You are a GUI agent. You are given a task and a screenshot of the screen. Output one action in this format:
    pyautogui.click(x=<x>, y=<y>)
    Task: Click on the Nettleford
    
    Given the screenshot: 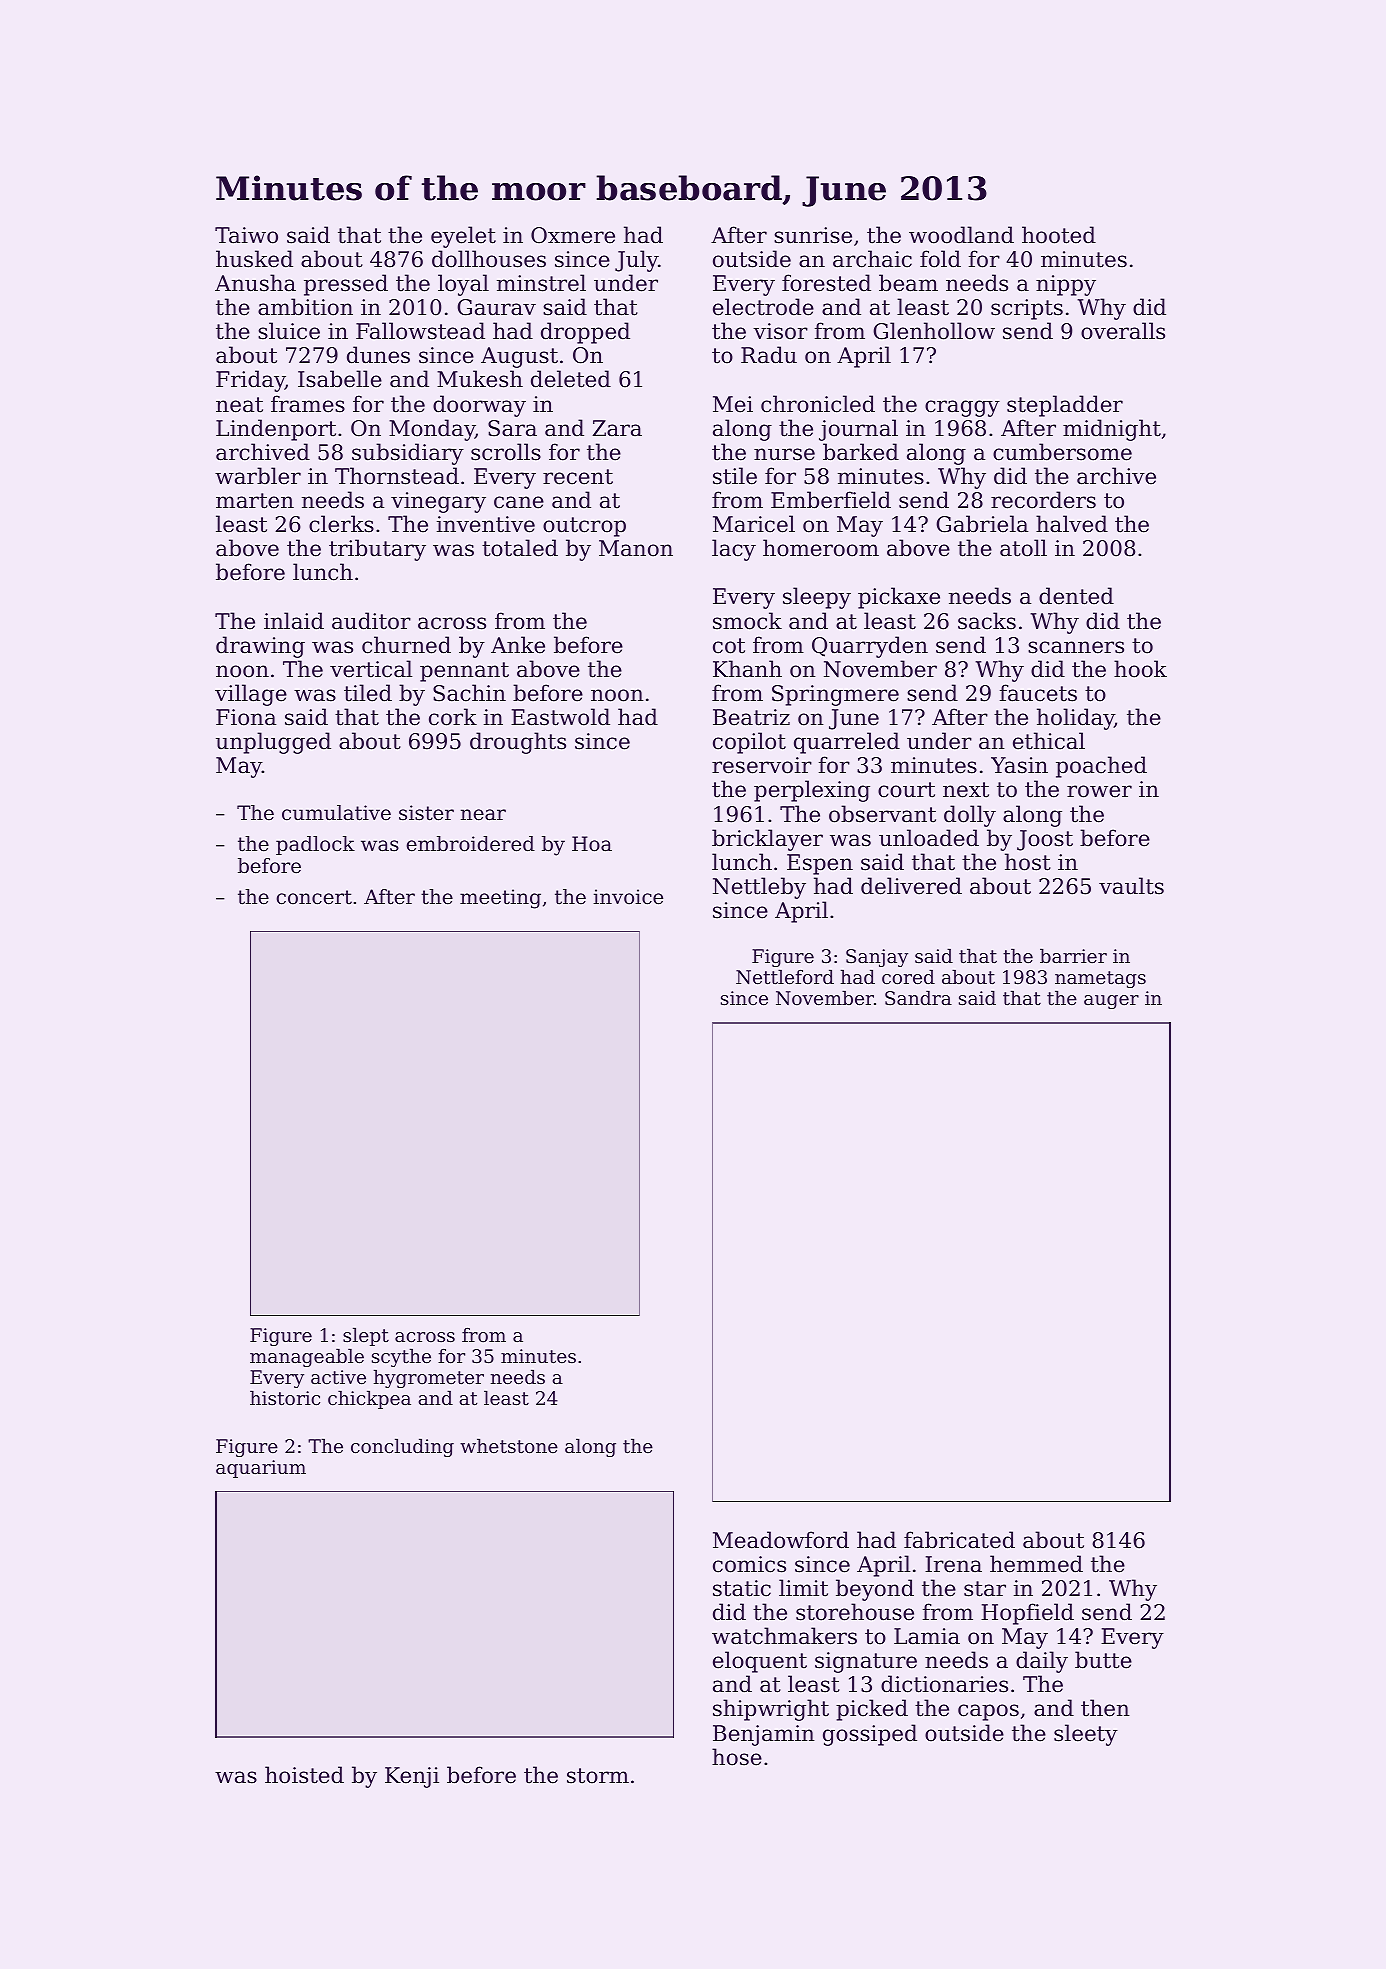 What is the action you would take?
    pyautogui.click(x=785, y=977)
